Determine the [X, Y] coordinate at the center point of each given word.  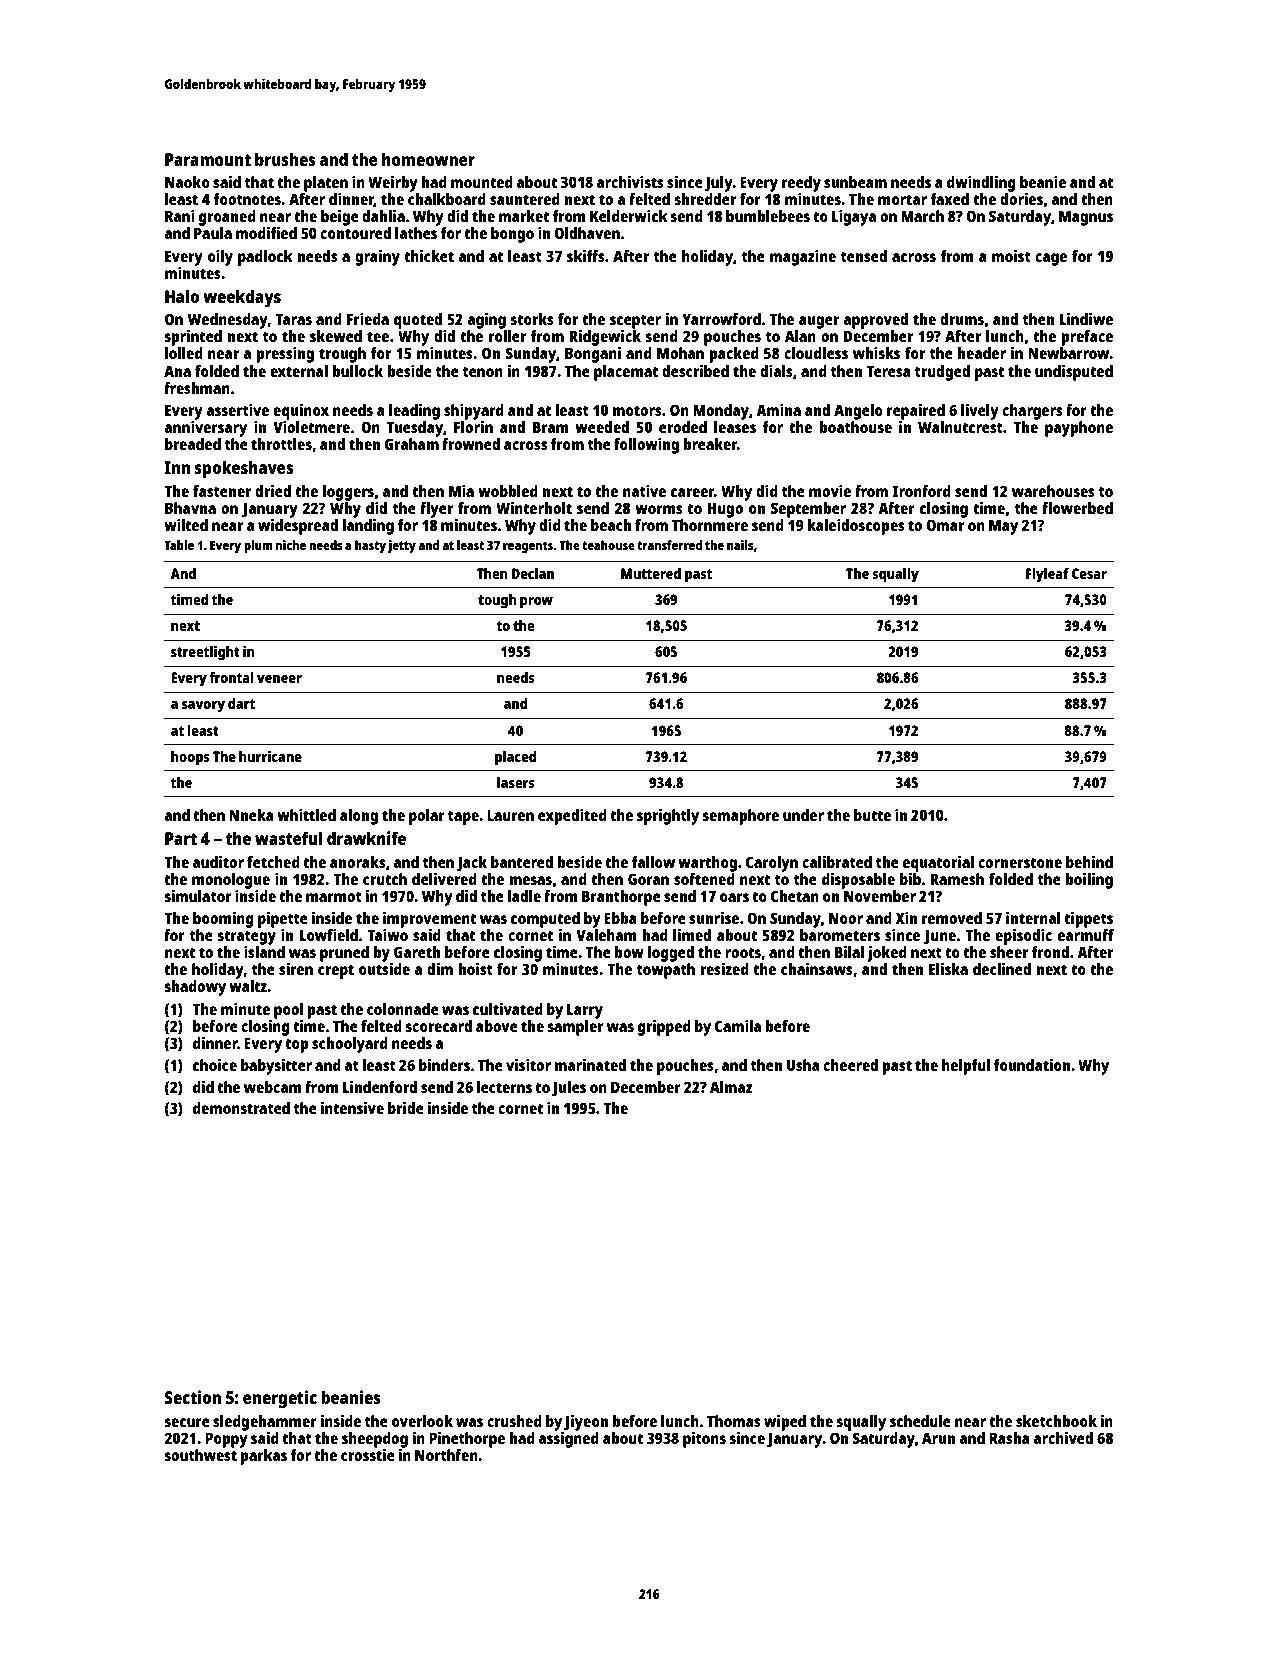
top [297, 1045]
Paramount [208, 159]
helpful [966, 1067]
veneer [279, 679]
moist [1011, 256]
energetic [280, 1399]
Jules [569, 1089]
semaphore [740, 817]
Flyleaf [1047, 575]
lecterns [504, 1087]
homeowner [428, 159]
